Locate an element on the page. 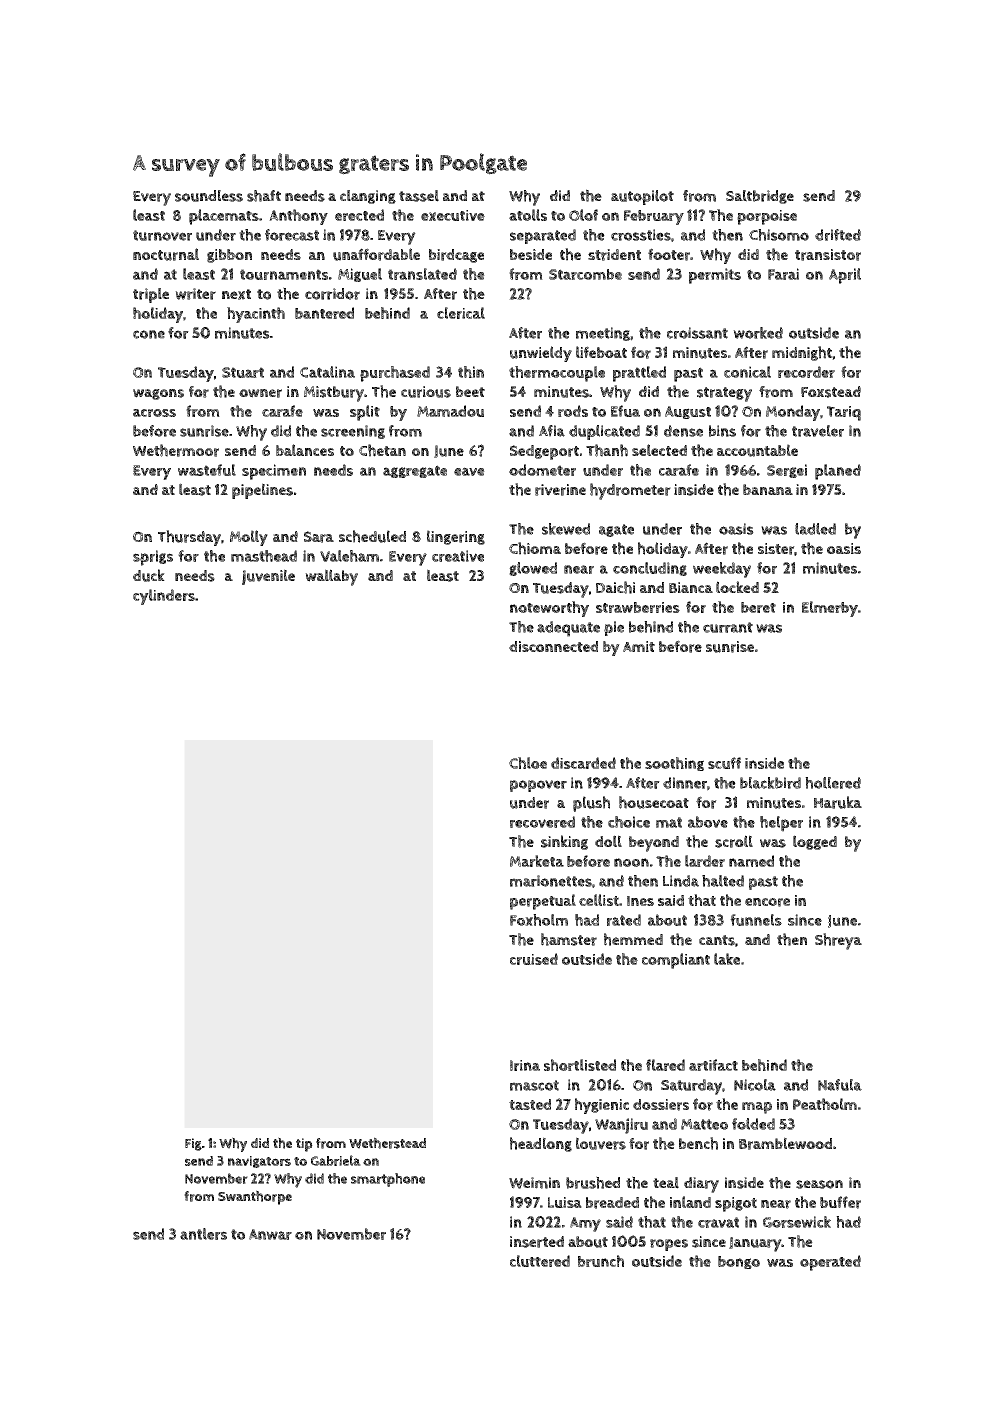 The width and height of the page is (994, 1411). bongo is located at coordinates (739, 1262).
